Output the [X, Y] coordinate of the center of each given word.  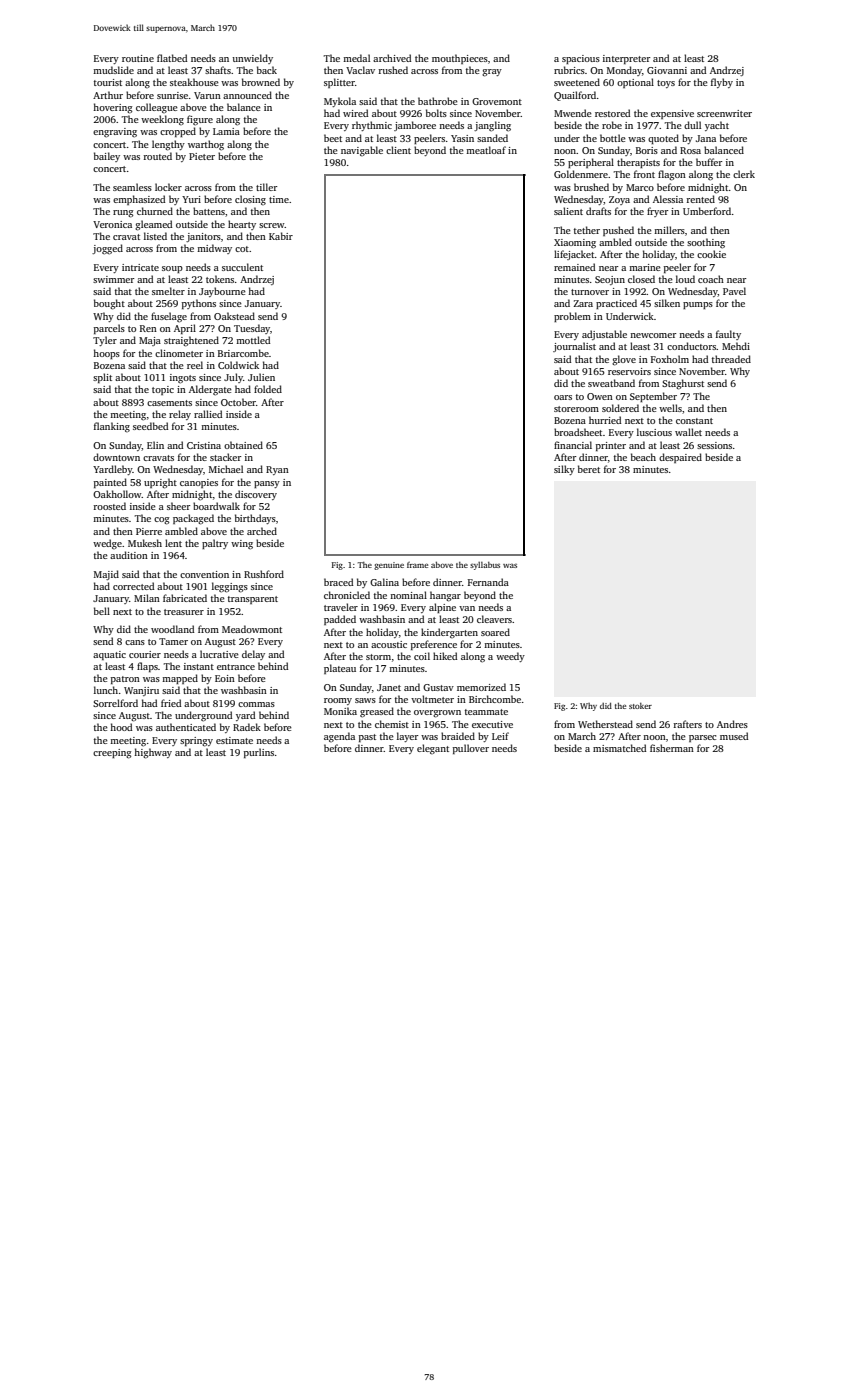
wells [670, 408]
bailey [107, 157]
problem [572, 317]
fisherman [672, 748]
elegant [433, 749]
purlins [259, 753]
